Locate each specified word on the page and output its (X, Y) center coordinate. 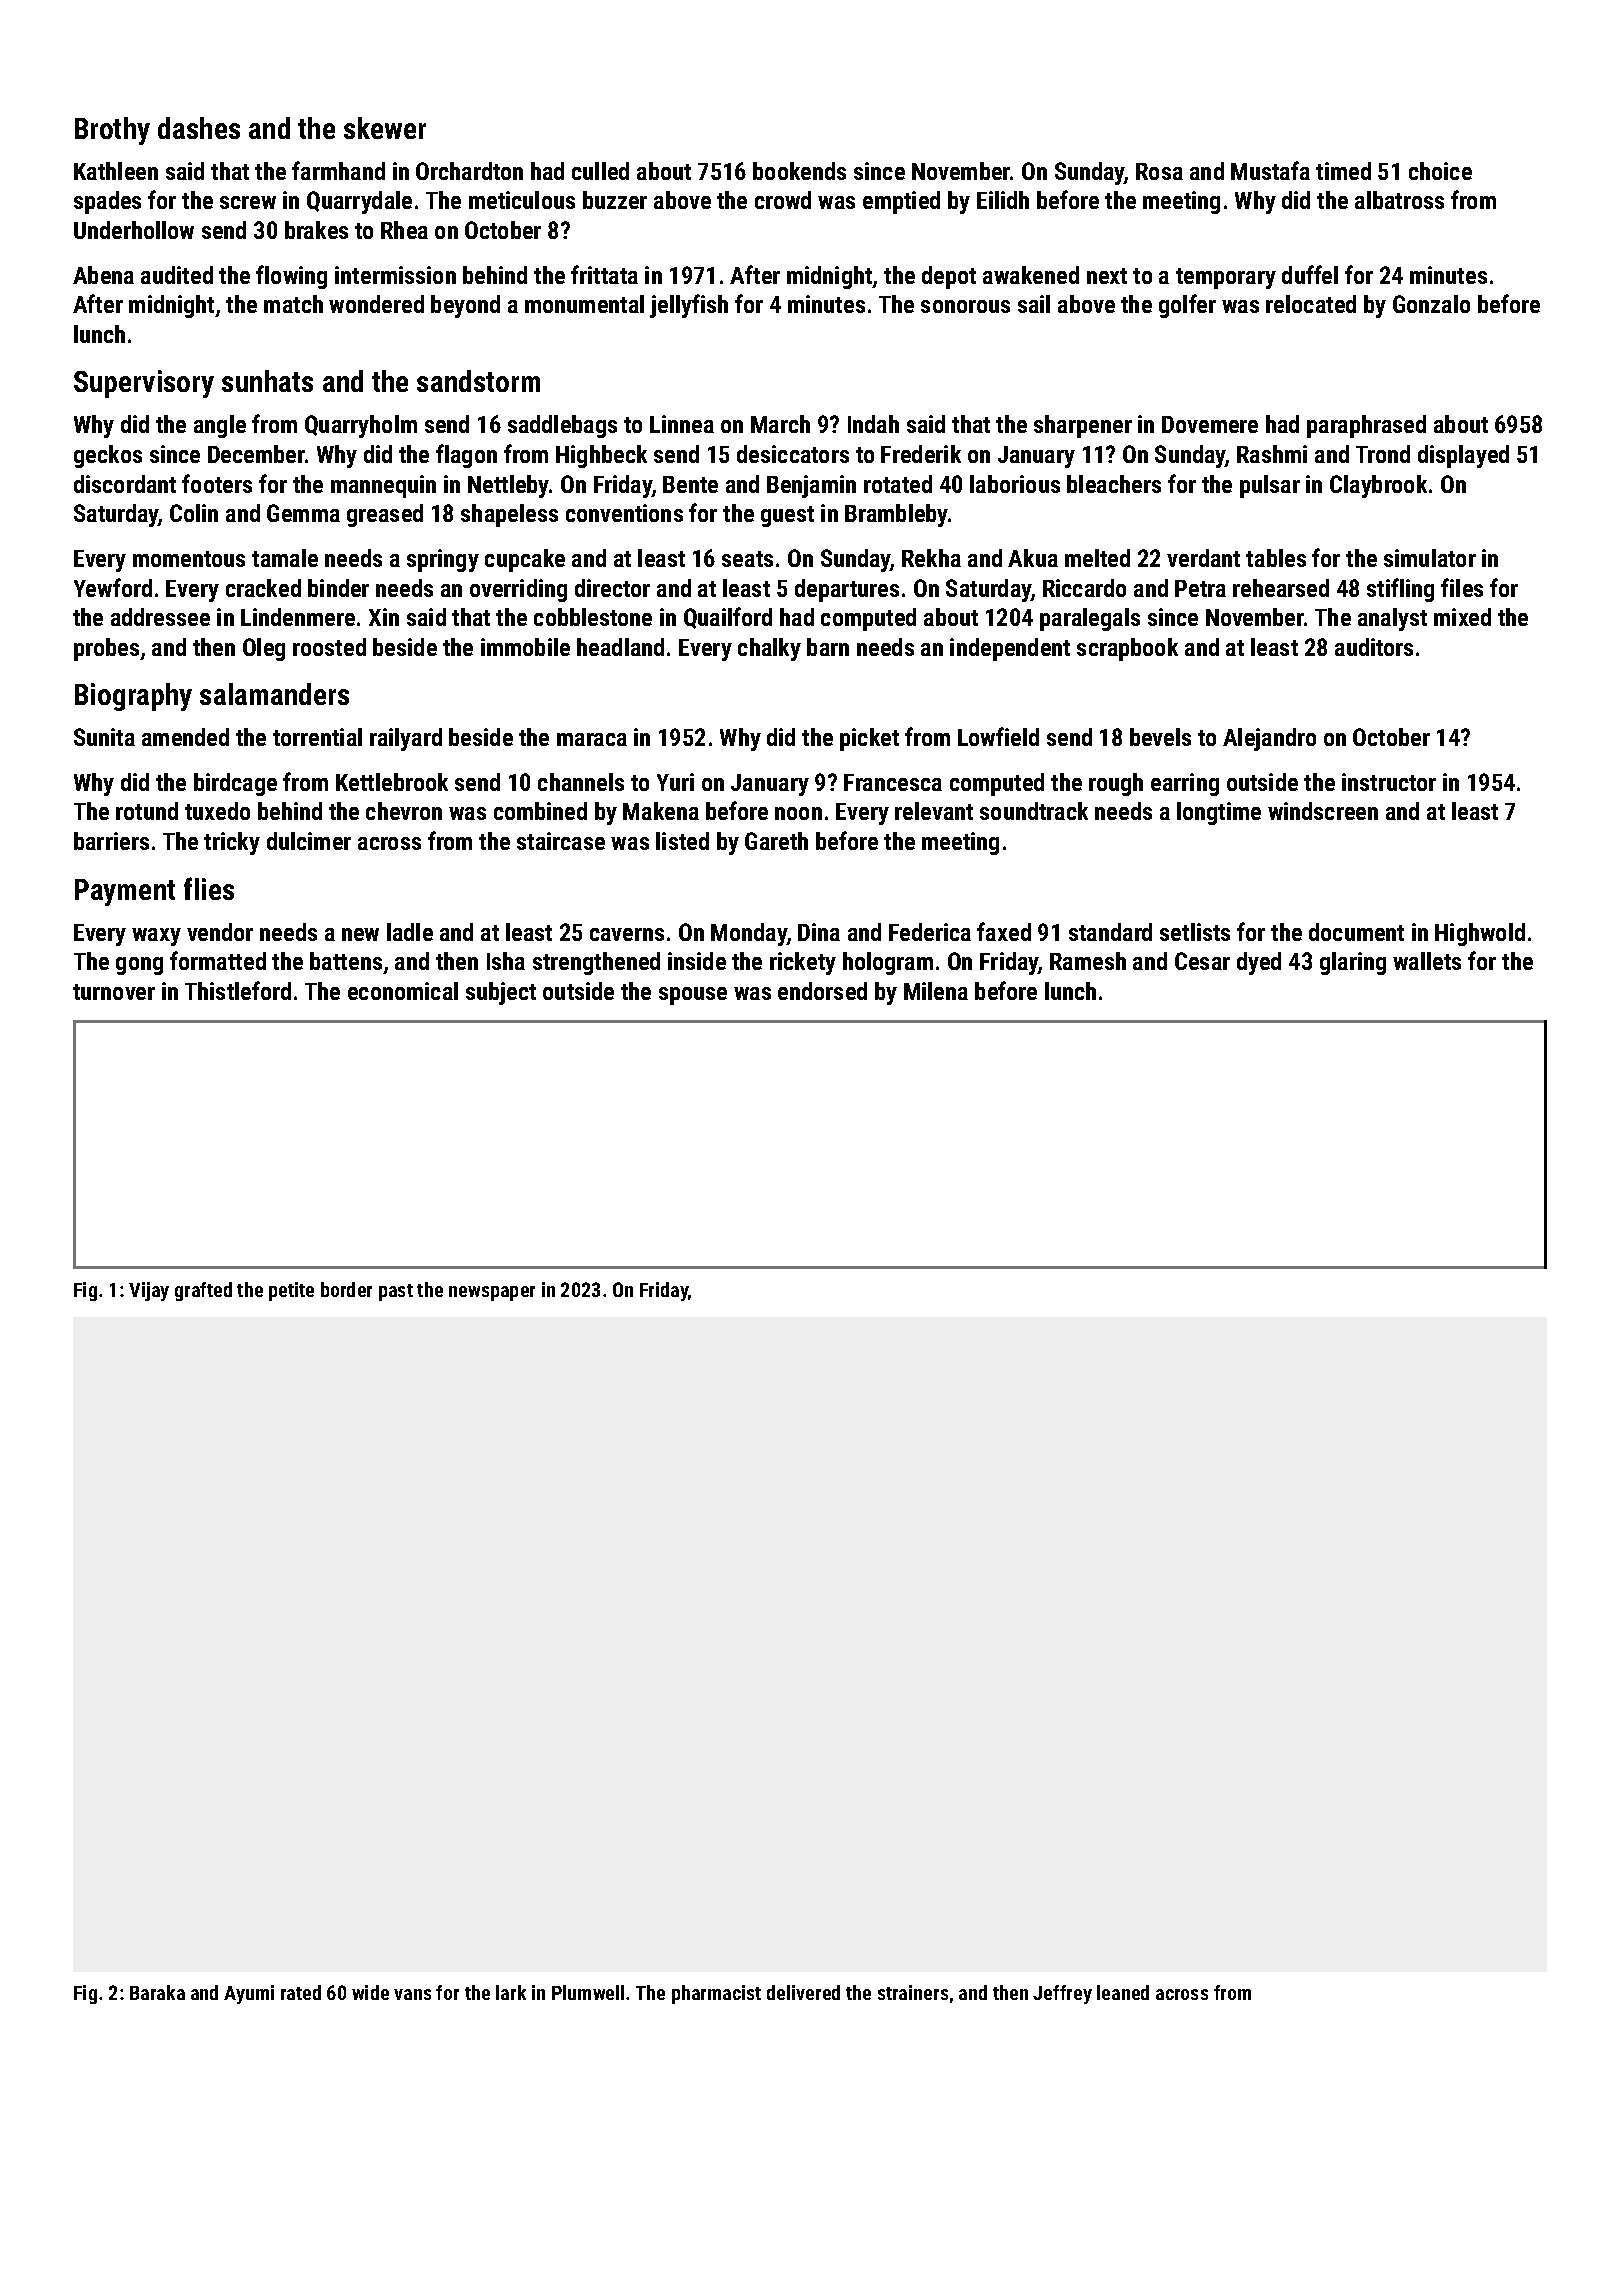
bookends (799, 171)
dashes (199, 128)
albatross (1399, 200)
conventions (624, 513)
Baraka (157, 1992)
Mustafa (1270, 170)
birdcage (235, 784)
